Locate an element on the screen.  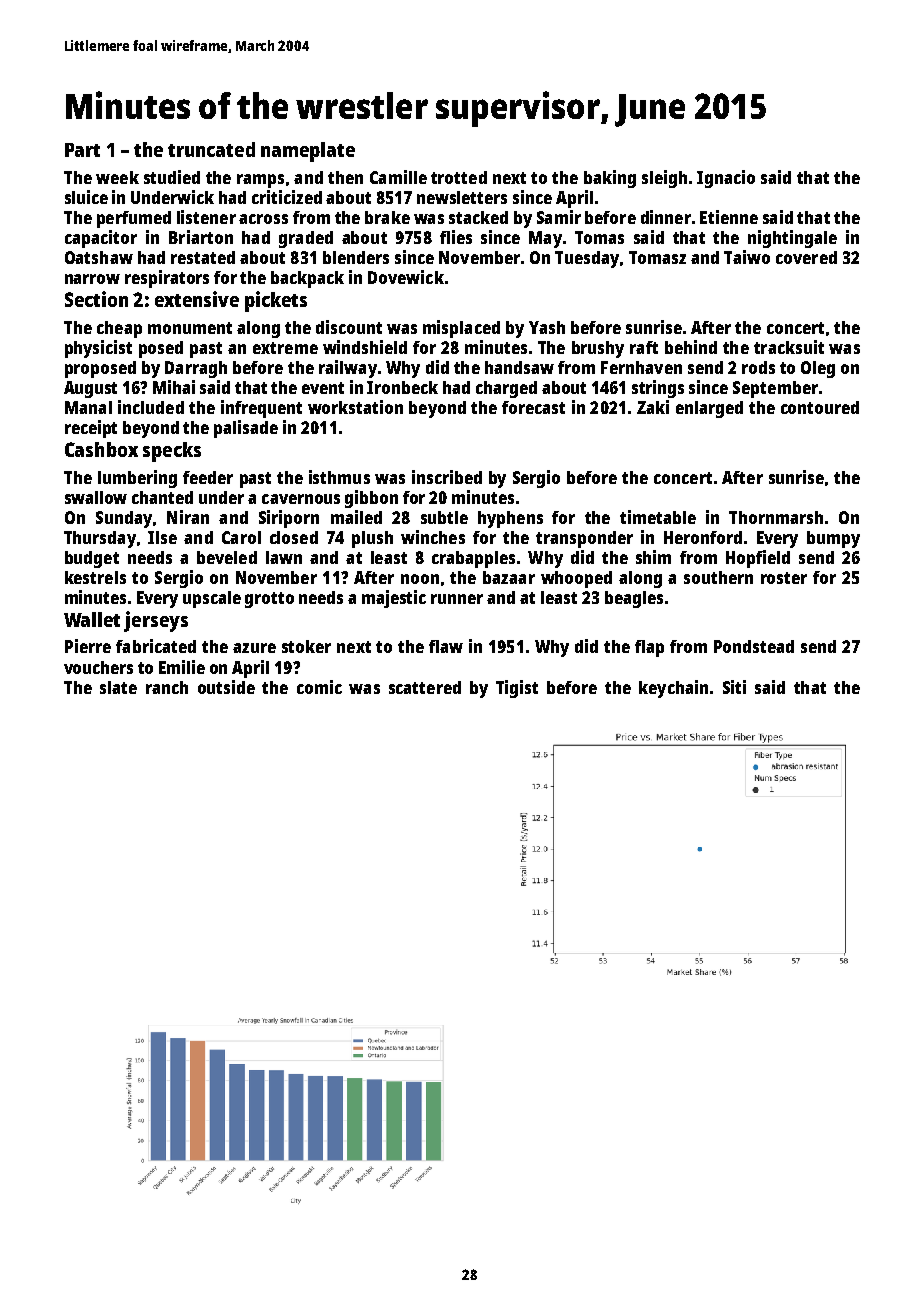
Etienne is located at coordinates (729, 217).
